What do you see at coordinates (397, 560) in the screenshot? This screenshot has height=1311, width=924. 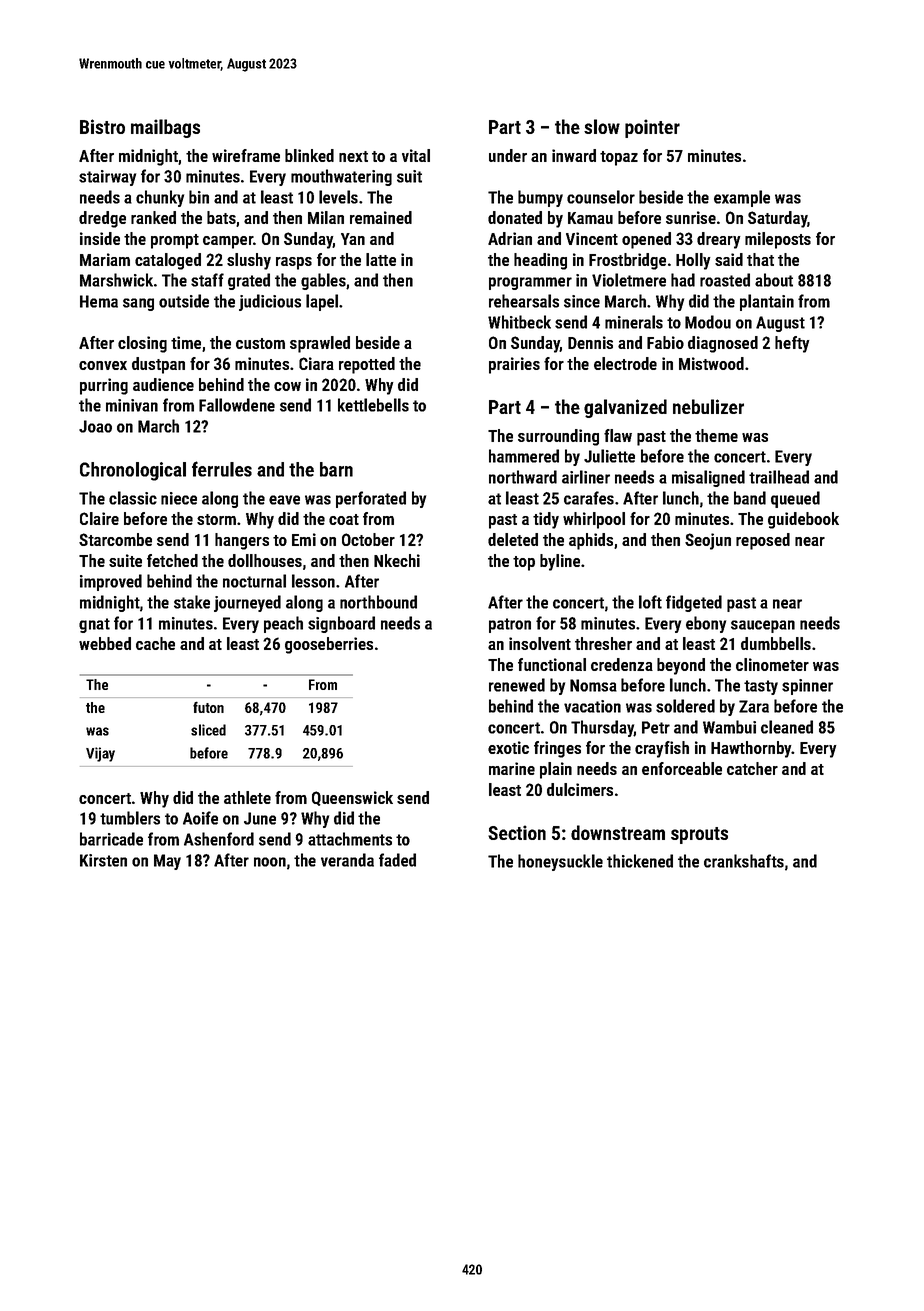 I see `Nkechi` at bounding box center [397, 560].
